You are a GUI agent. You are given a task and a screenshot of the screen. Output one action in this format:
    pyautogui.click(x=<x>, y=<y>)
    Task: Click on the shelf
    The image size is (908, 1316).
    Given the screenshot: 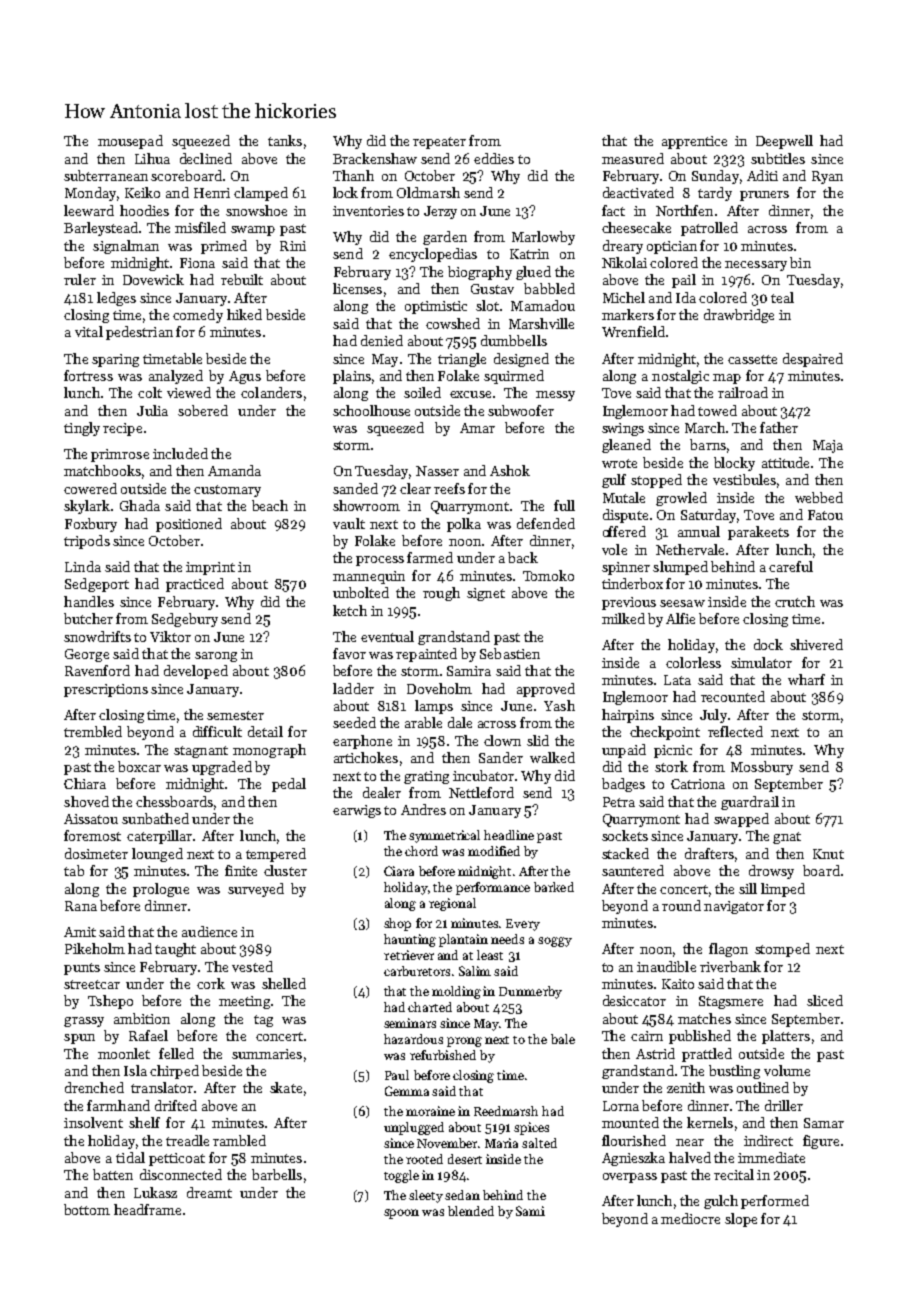 What is the action you would take?
    pyautogui.click(x=144, y=1122)
